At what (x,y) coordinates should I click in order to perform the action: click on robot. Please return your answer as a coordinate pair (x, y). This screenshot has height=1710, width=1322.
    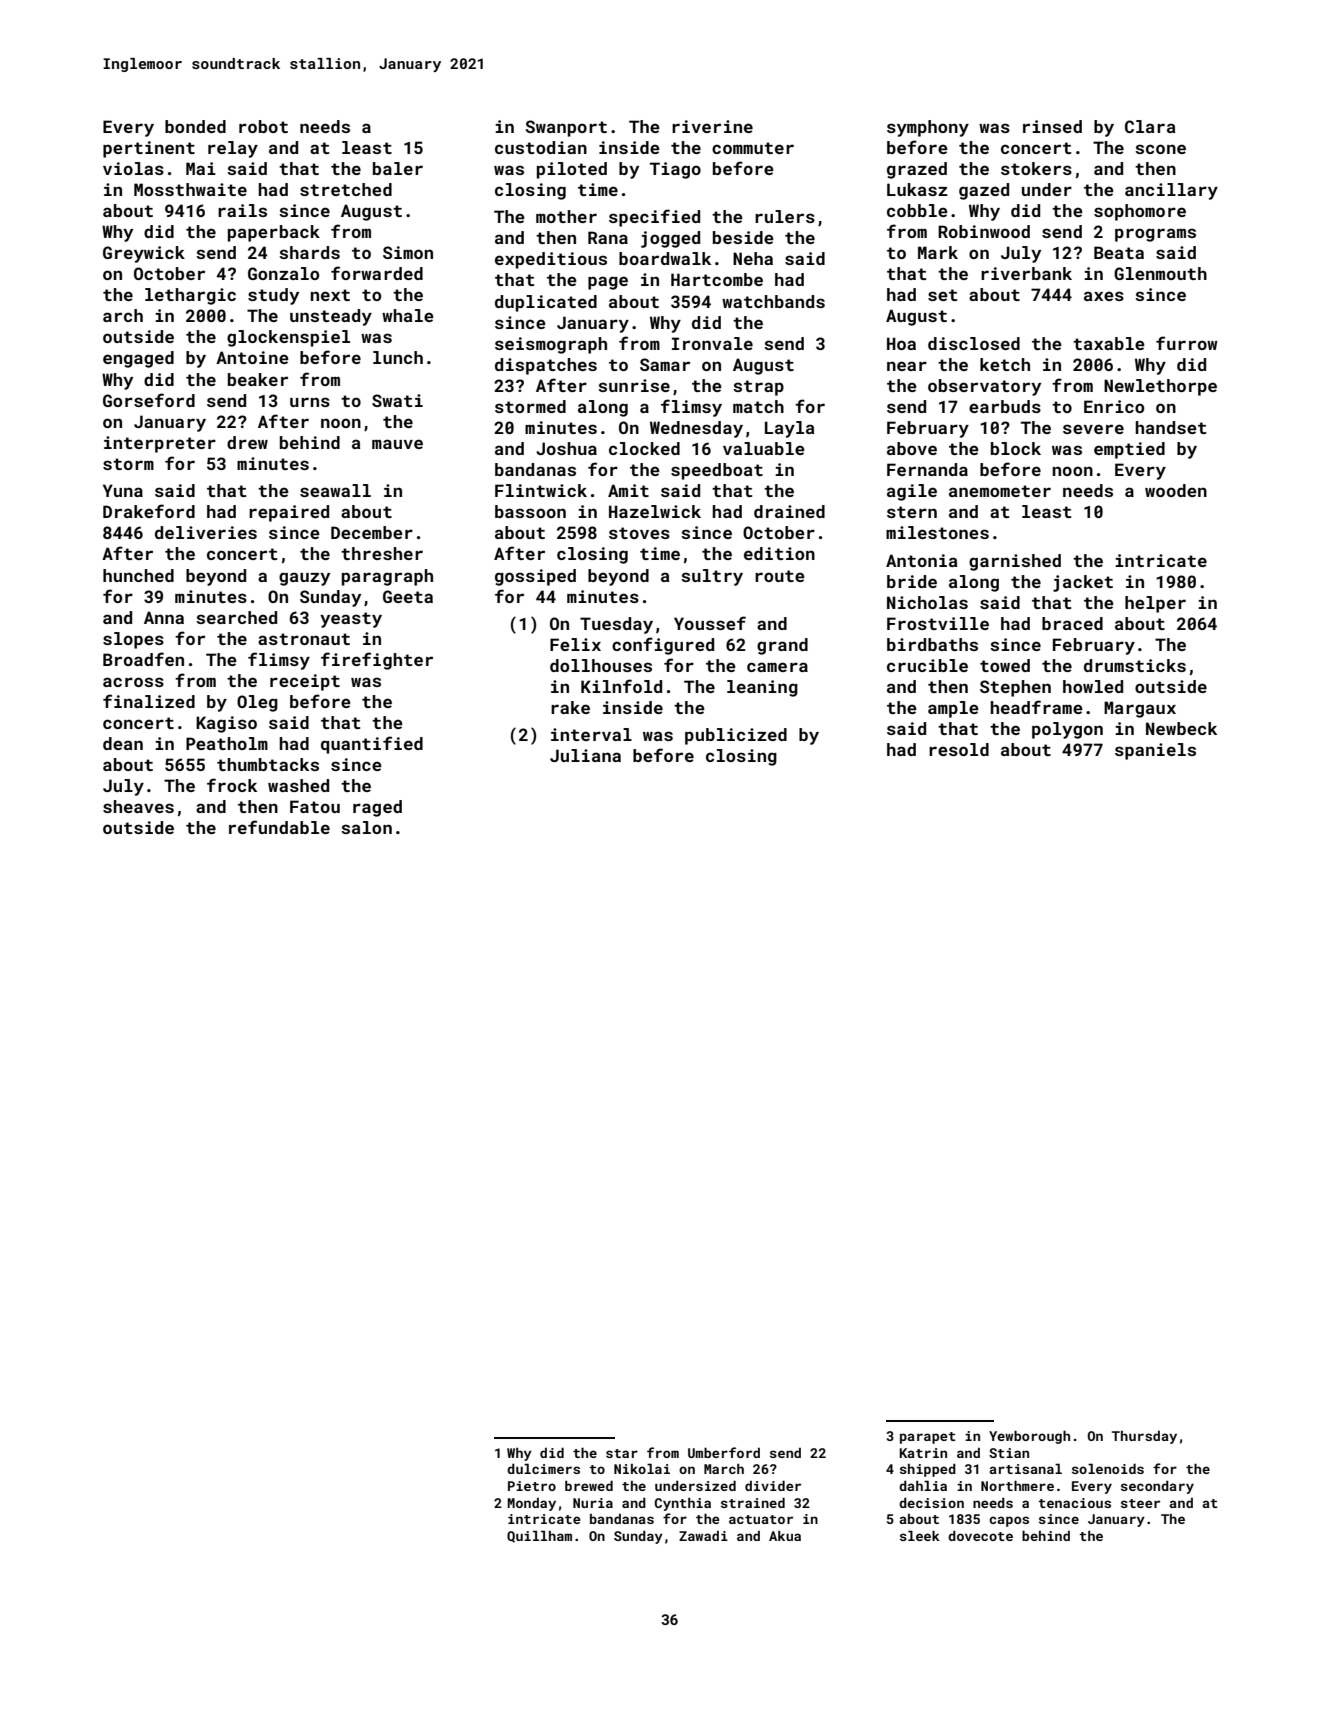
    Looking at the image, I should click on (263, 126).
